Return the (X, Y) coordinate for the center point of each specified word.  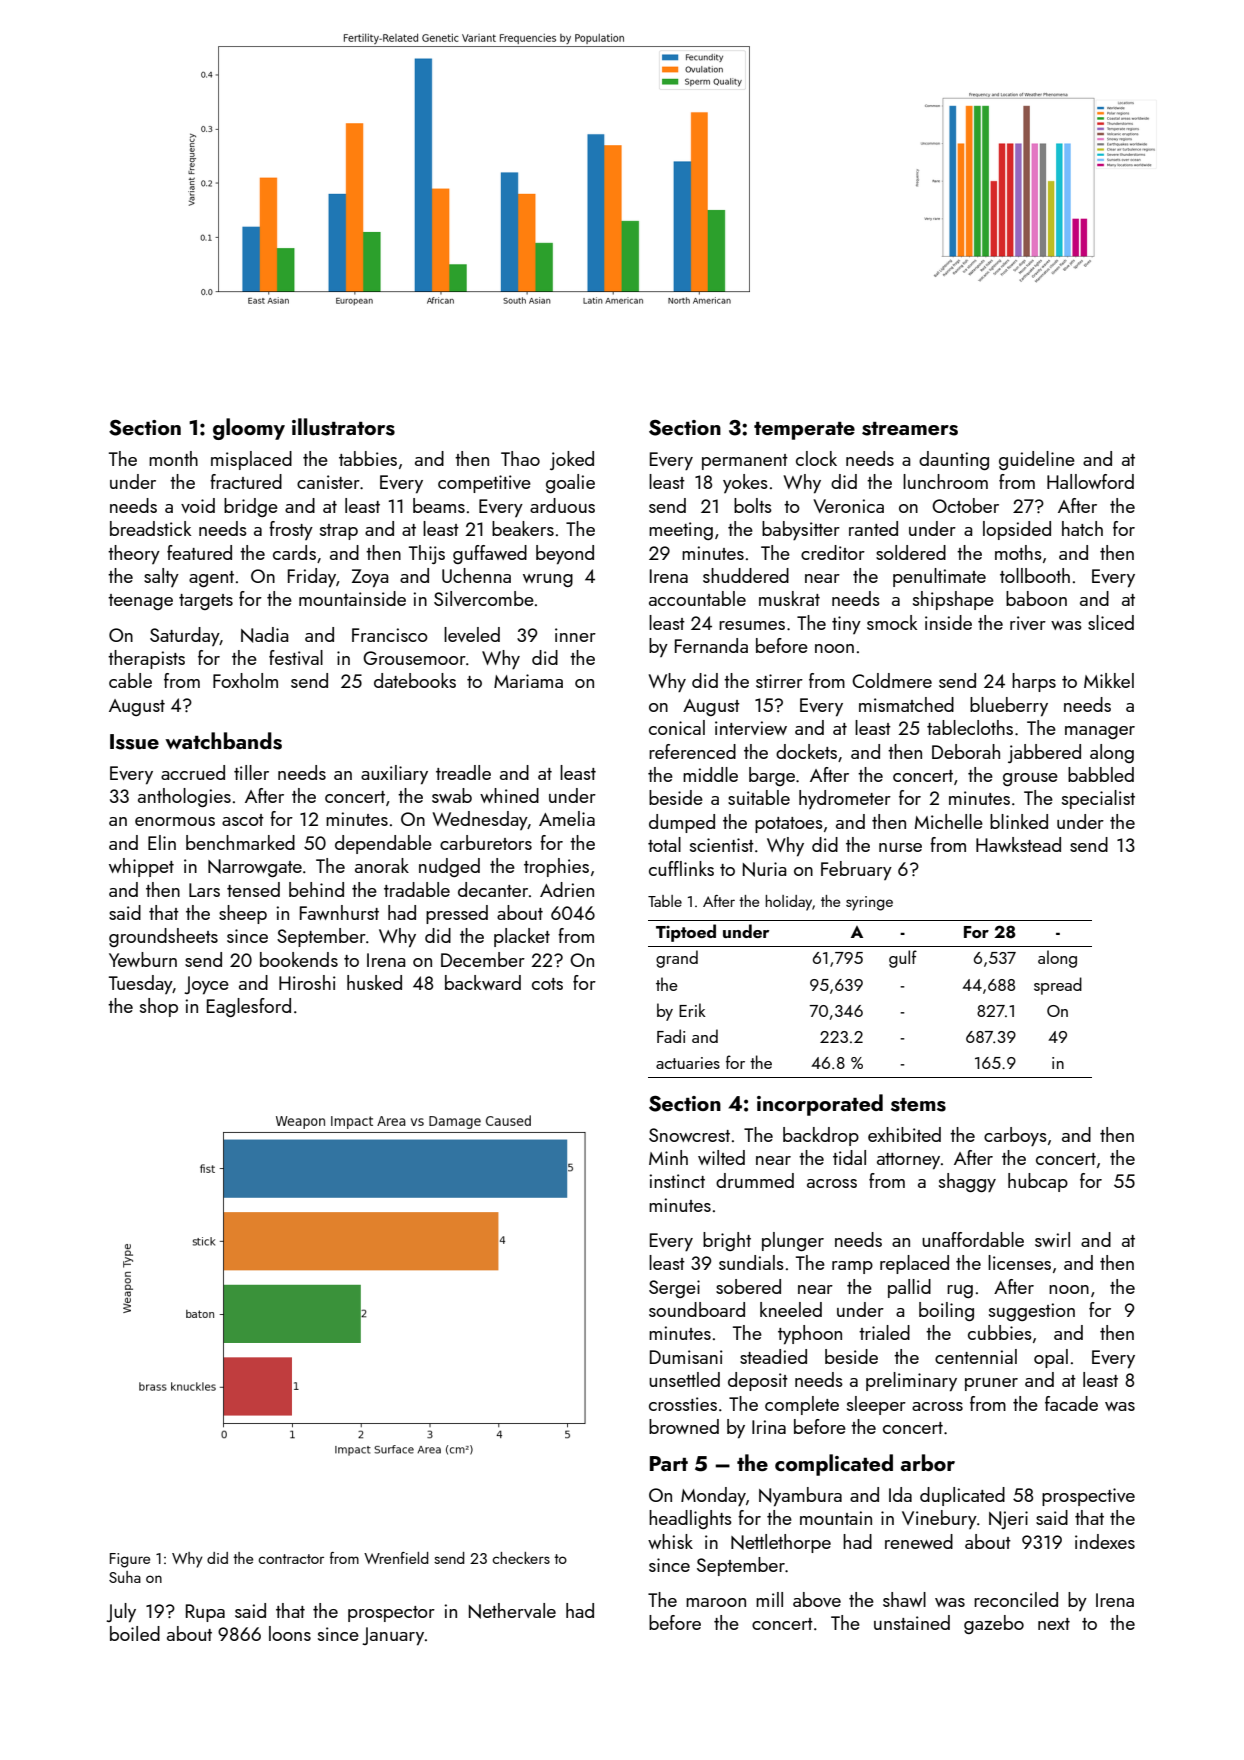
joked (572, 460)
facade (1071, 1403)
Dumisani (686, 1357)
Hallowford (1090, 481)
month (173, 458)
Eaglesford (249, 1007)
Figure (130, 1560)
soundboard (697, 1309)
